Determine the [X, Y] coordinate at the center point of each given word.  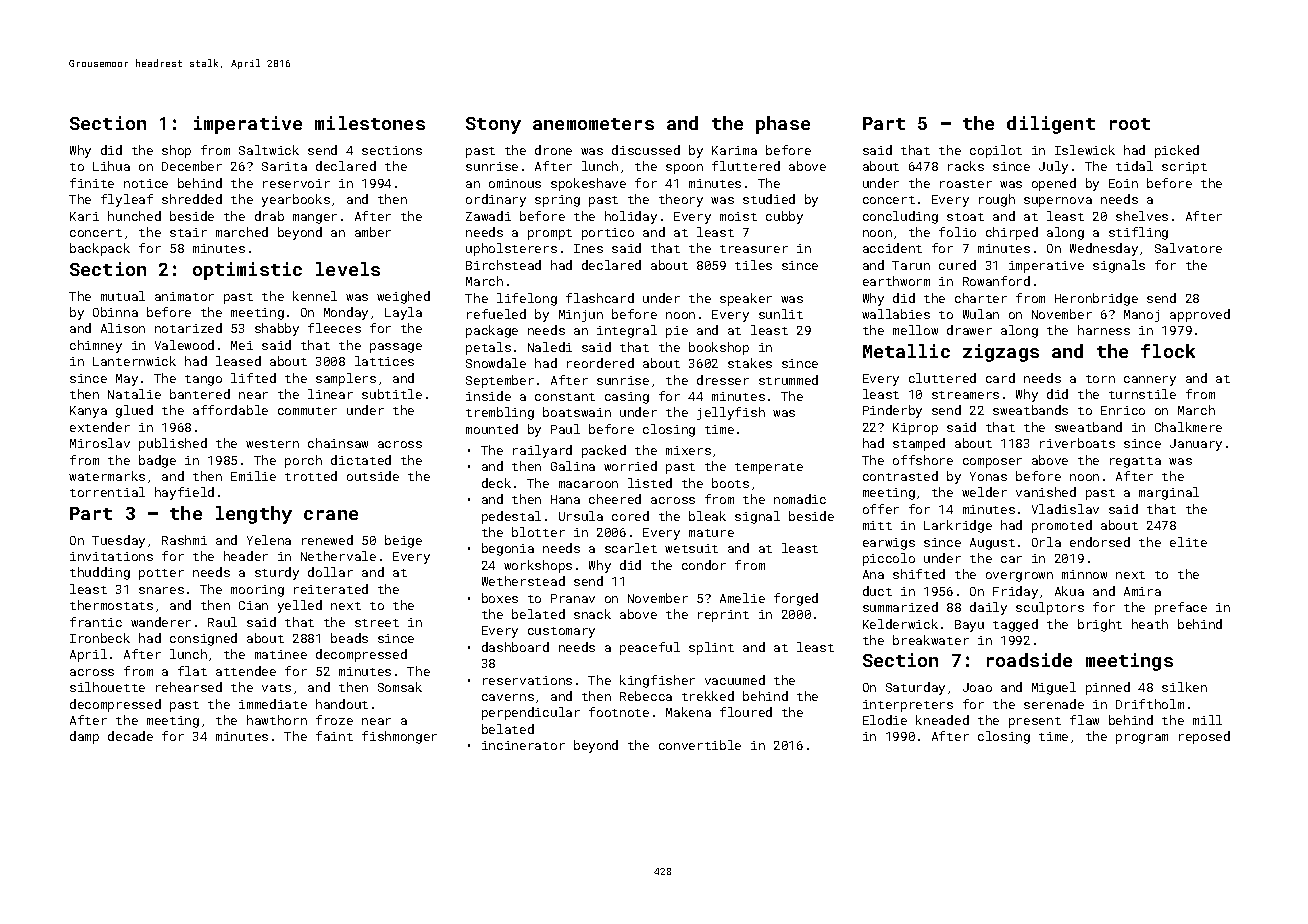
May [127, 380]
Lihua [111, 166]
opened [1054, 184]
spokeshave [588, 184]
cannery [1150, 381]
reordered [600, 363]
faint [334, 736]
